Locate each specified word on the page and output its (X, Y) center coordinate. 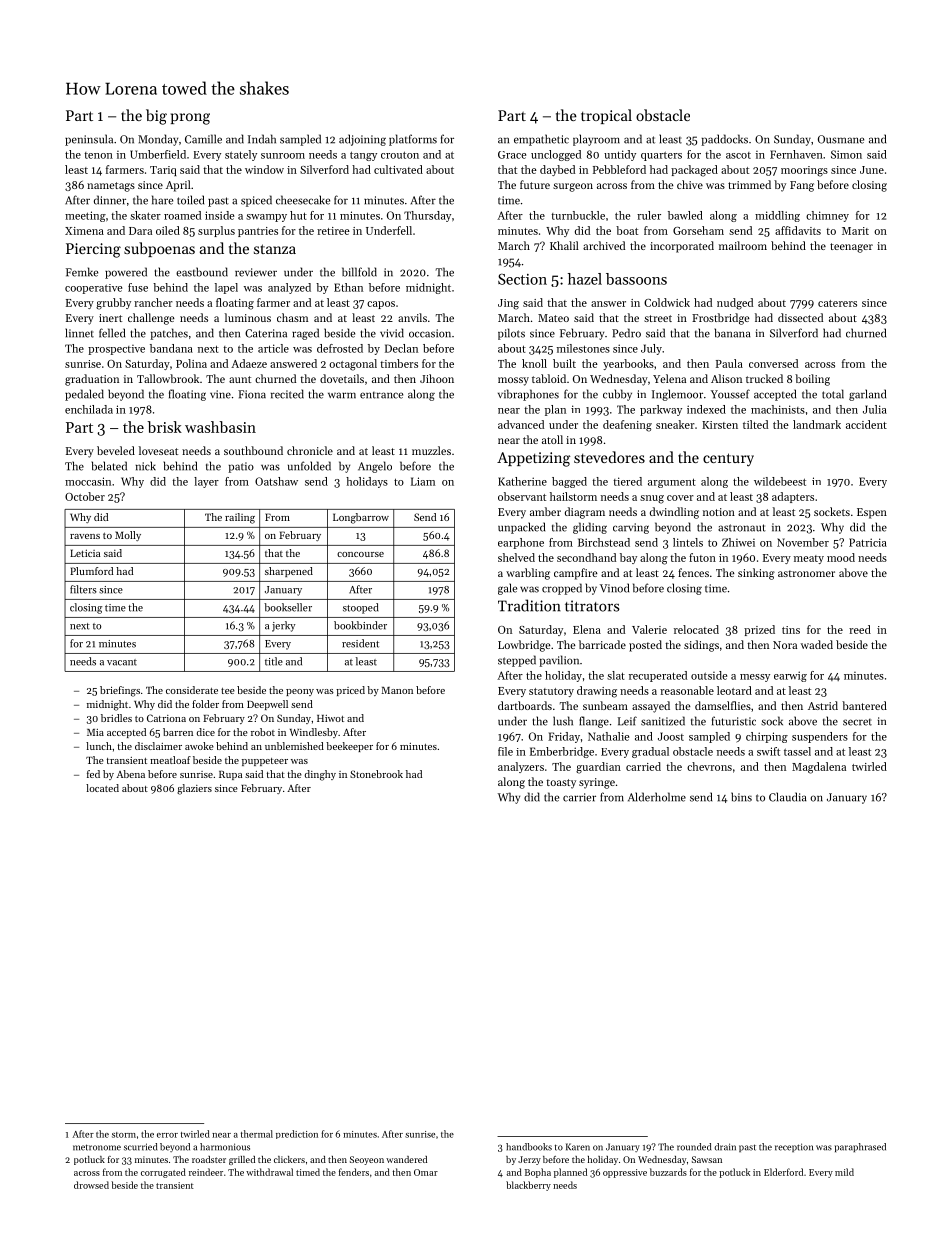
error (167, 1135)
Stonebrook (376, 774)
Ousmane (841, 139)
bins (741, 797)
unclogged (556, 155)
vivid (392, 333)
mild (844, 1172)
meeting (85, 216)
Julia (875, 409)
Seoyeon (367, 1160)
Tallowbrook (168, 378)
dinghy (320, 775)
